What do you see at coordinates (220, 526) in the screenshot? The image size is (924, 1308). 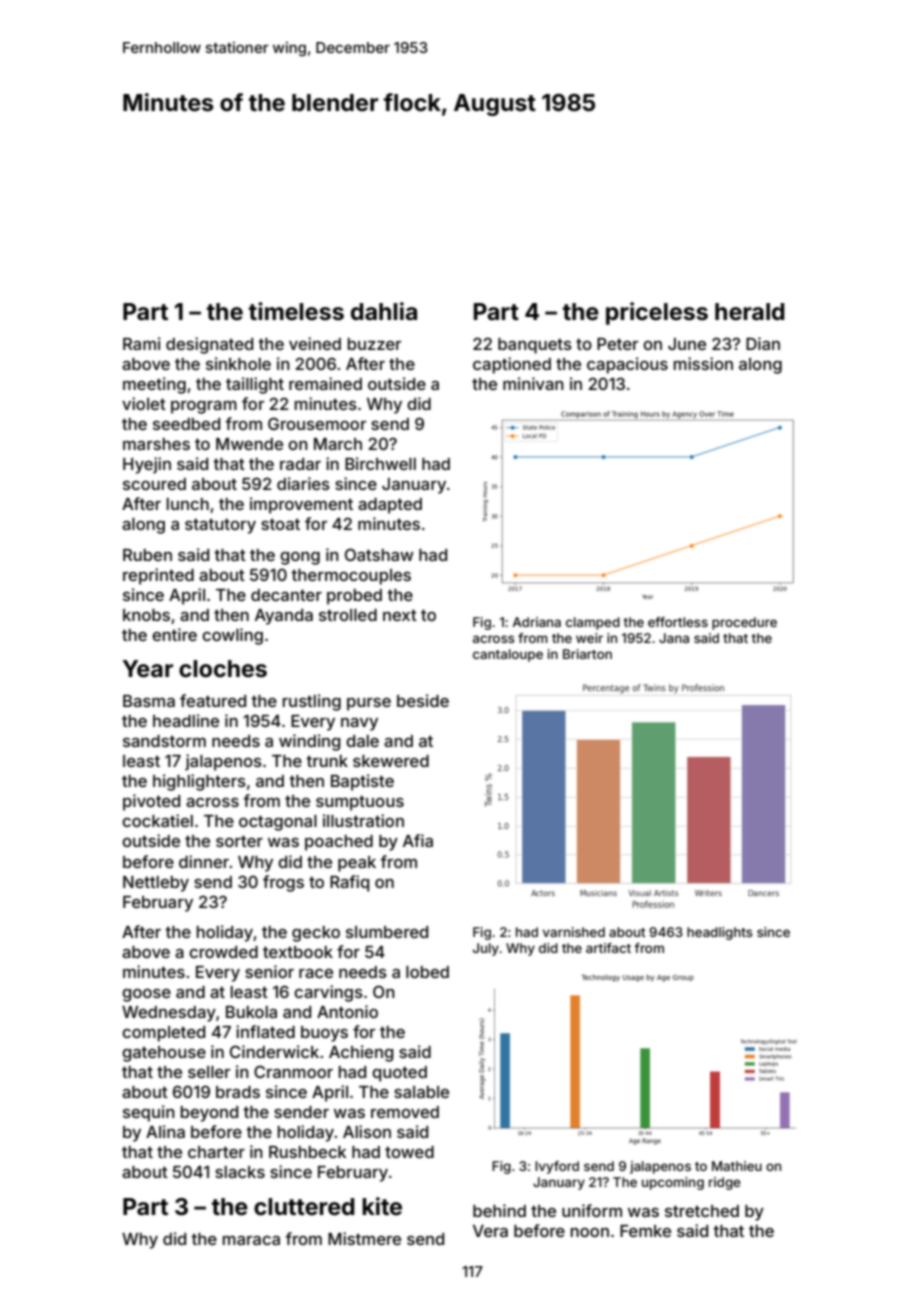 I see `statutory` at bounding box center [220, 526].
